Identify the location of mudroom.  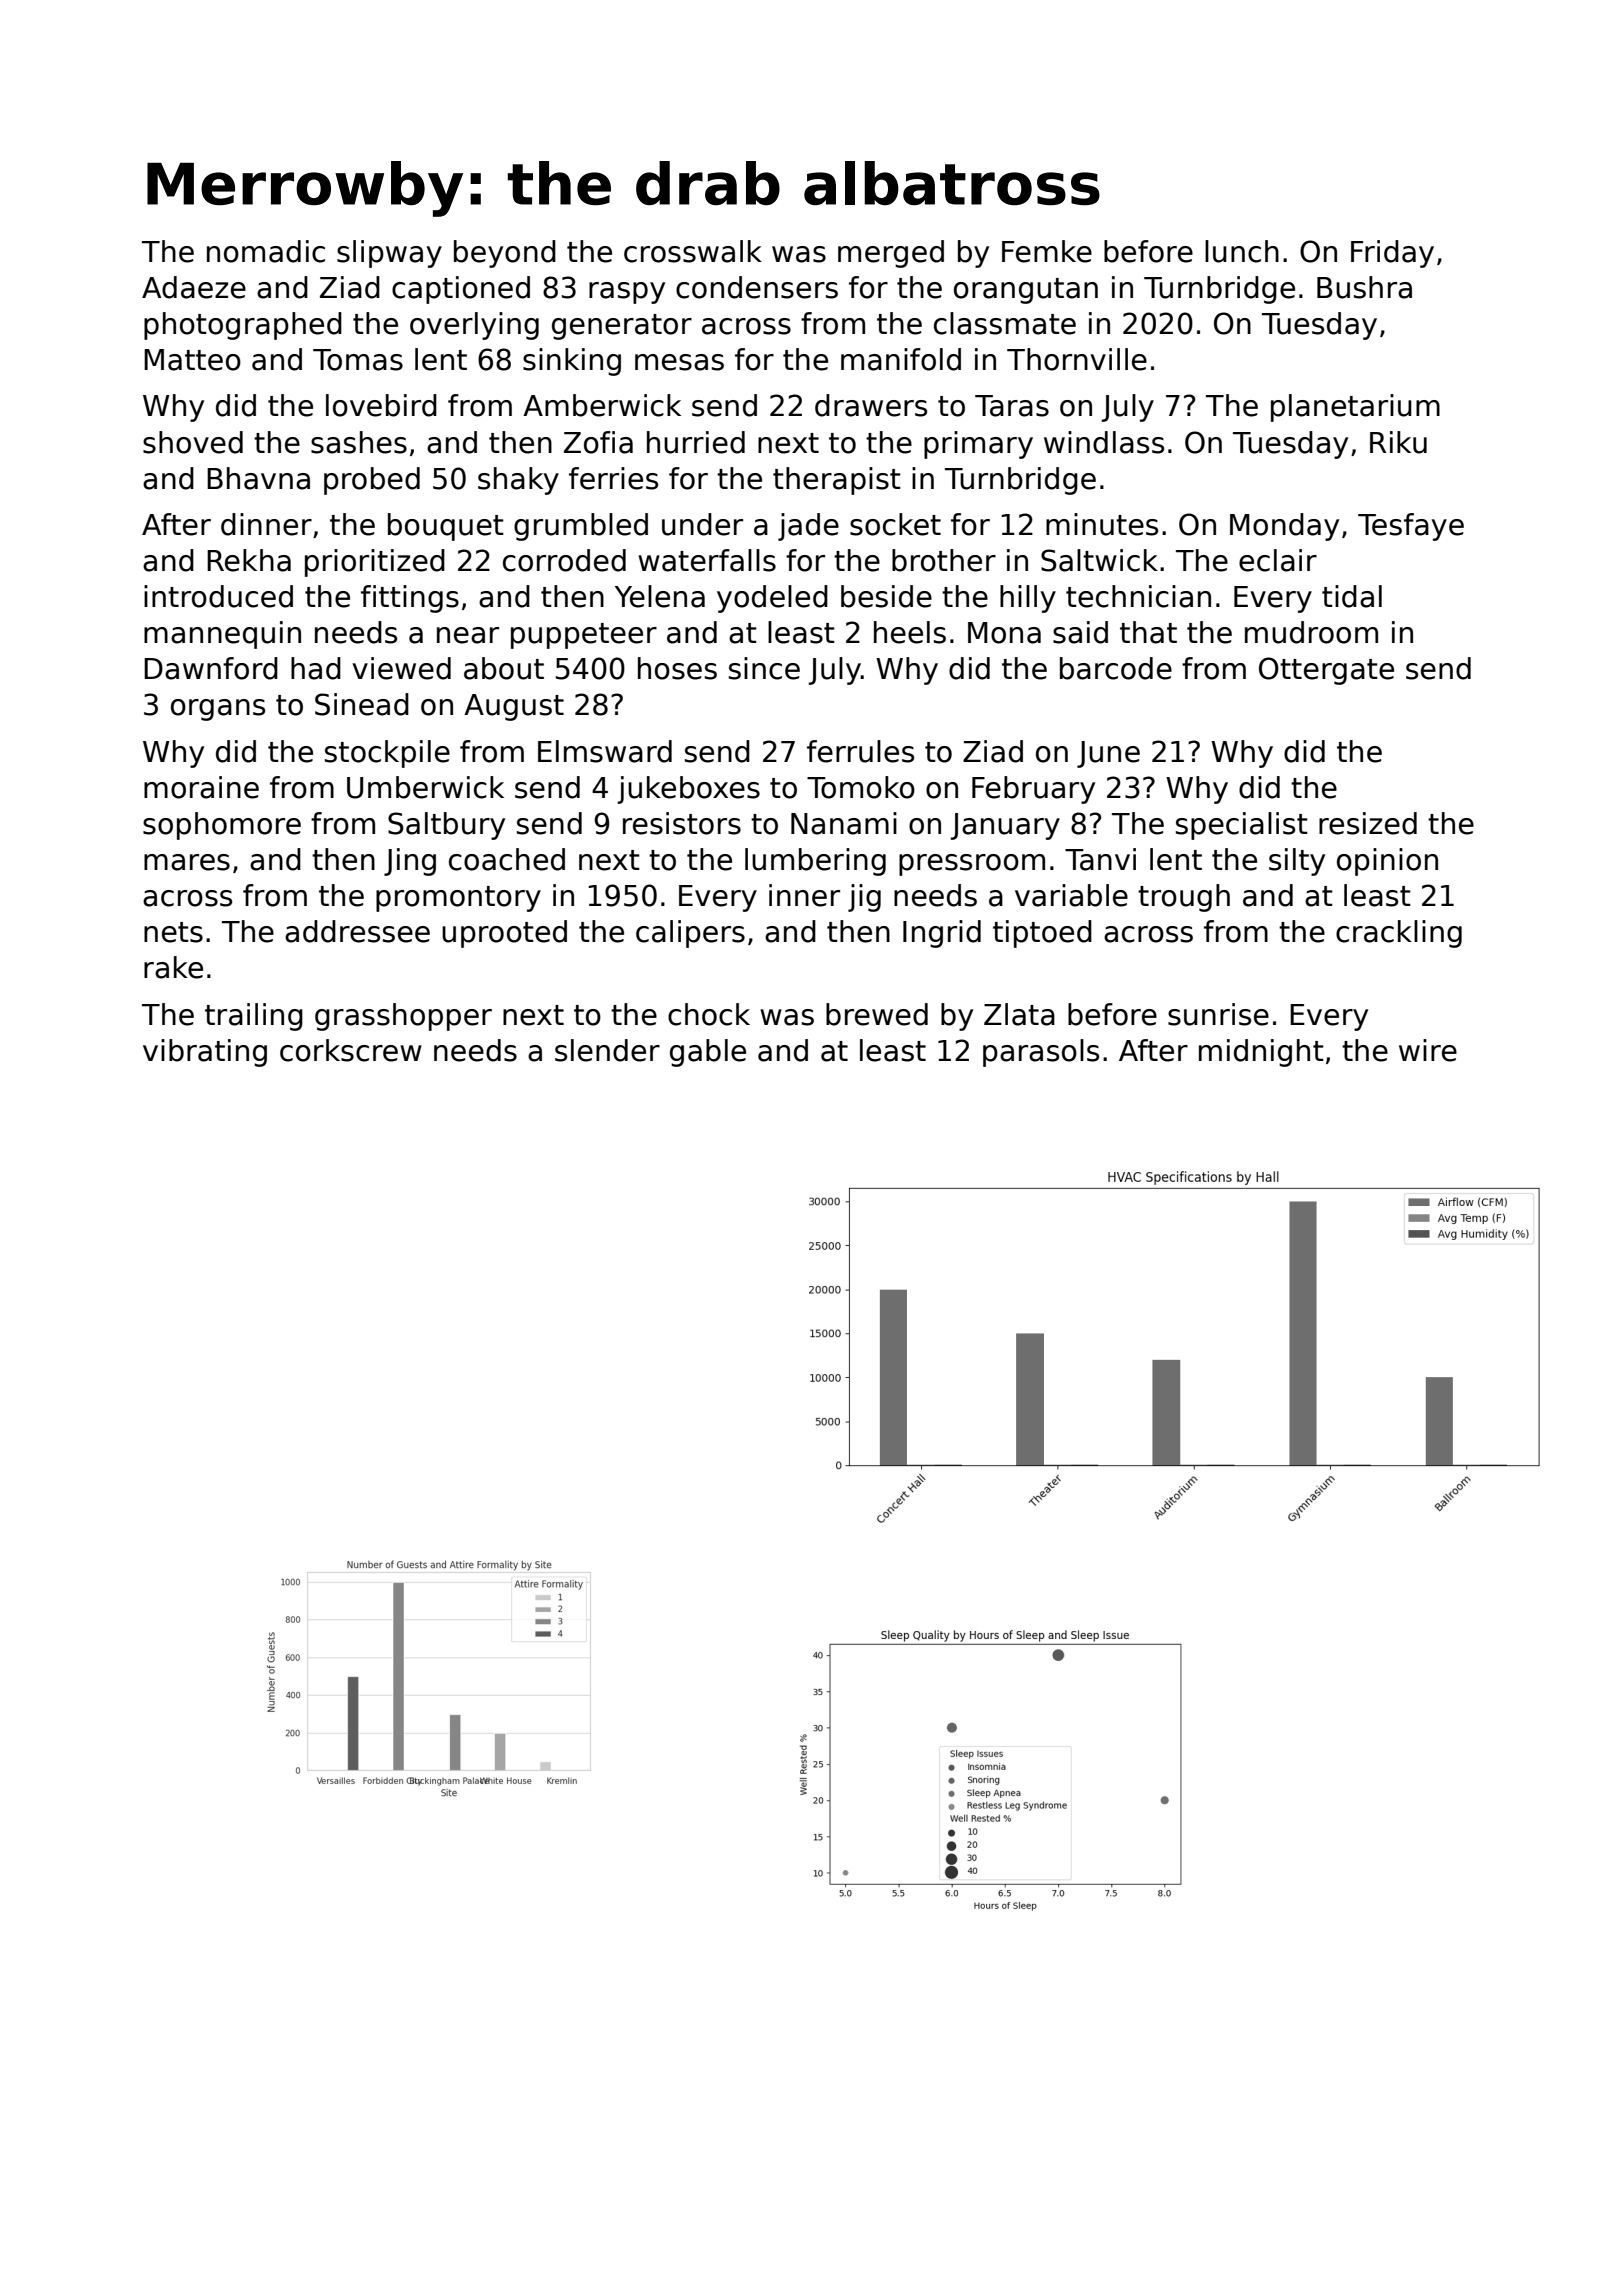
(1311, 632).
